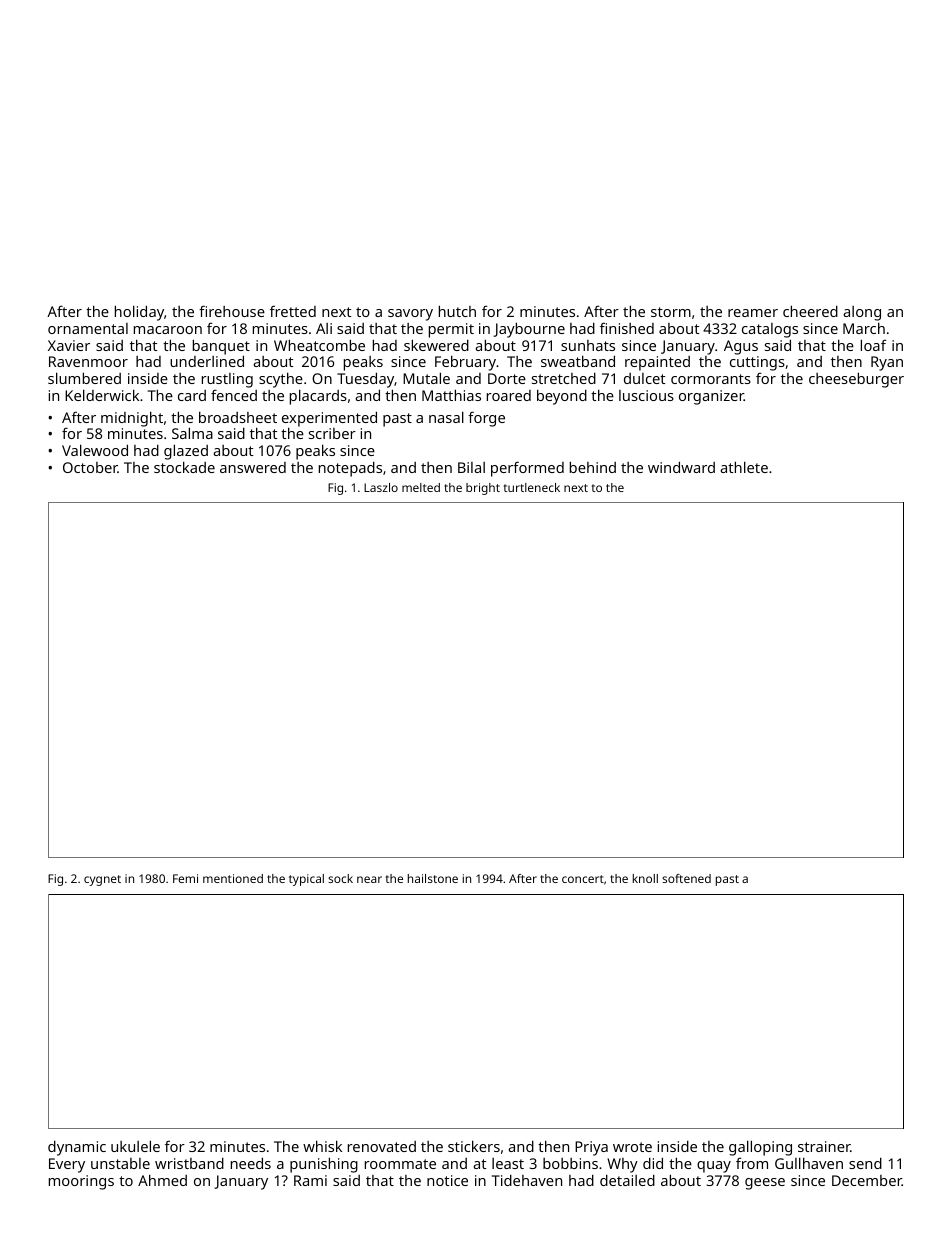 The width and height of the page is (952, 1233). Describe the element at coordinates (744, 467) in the page. I see `athlete` at that location.
